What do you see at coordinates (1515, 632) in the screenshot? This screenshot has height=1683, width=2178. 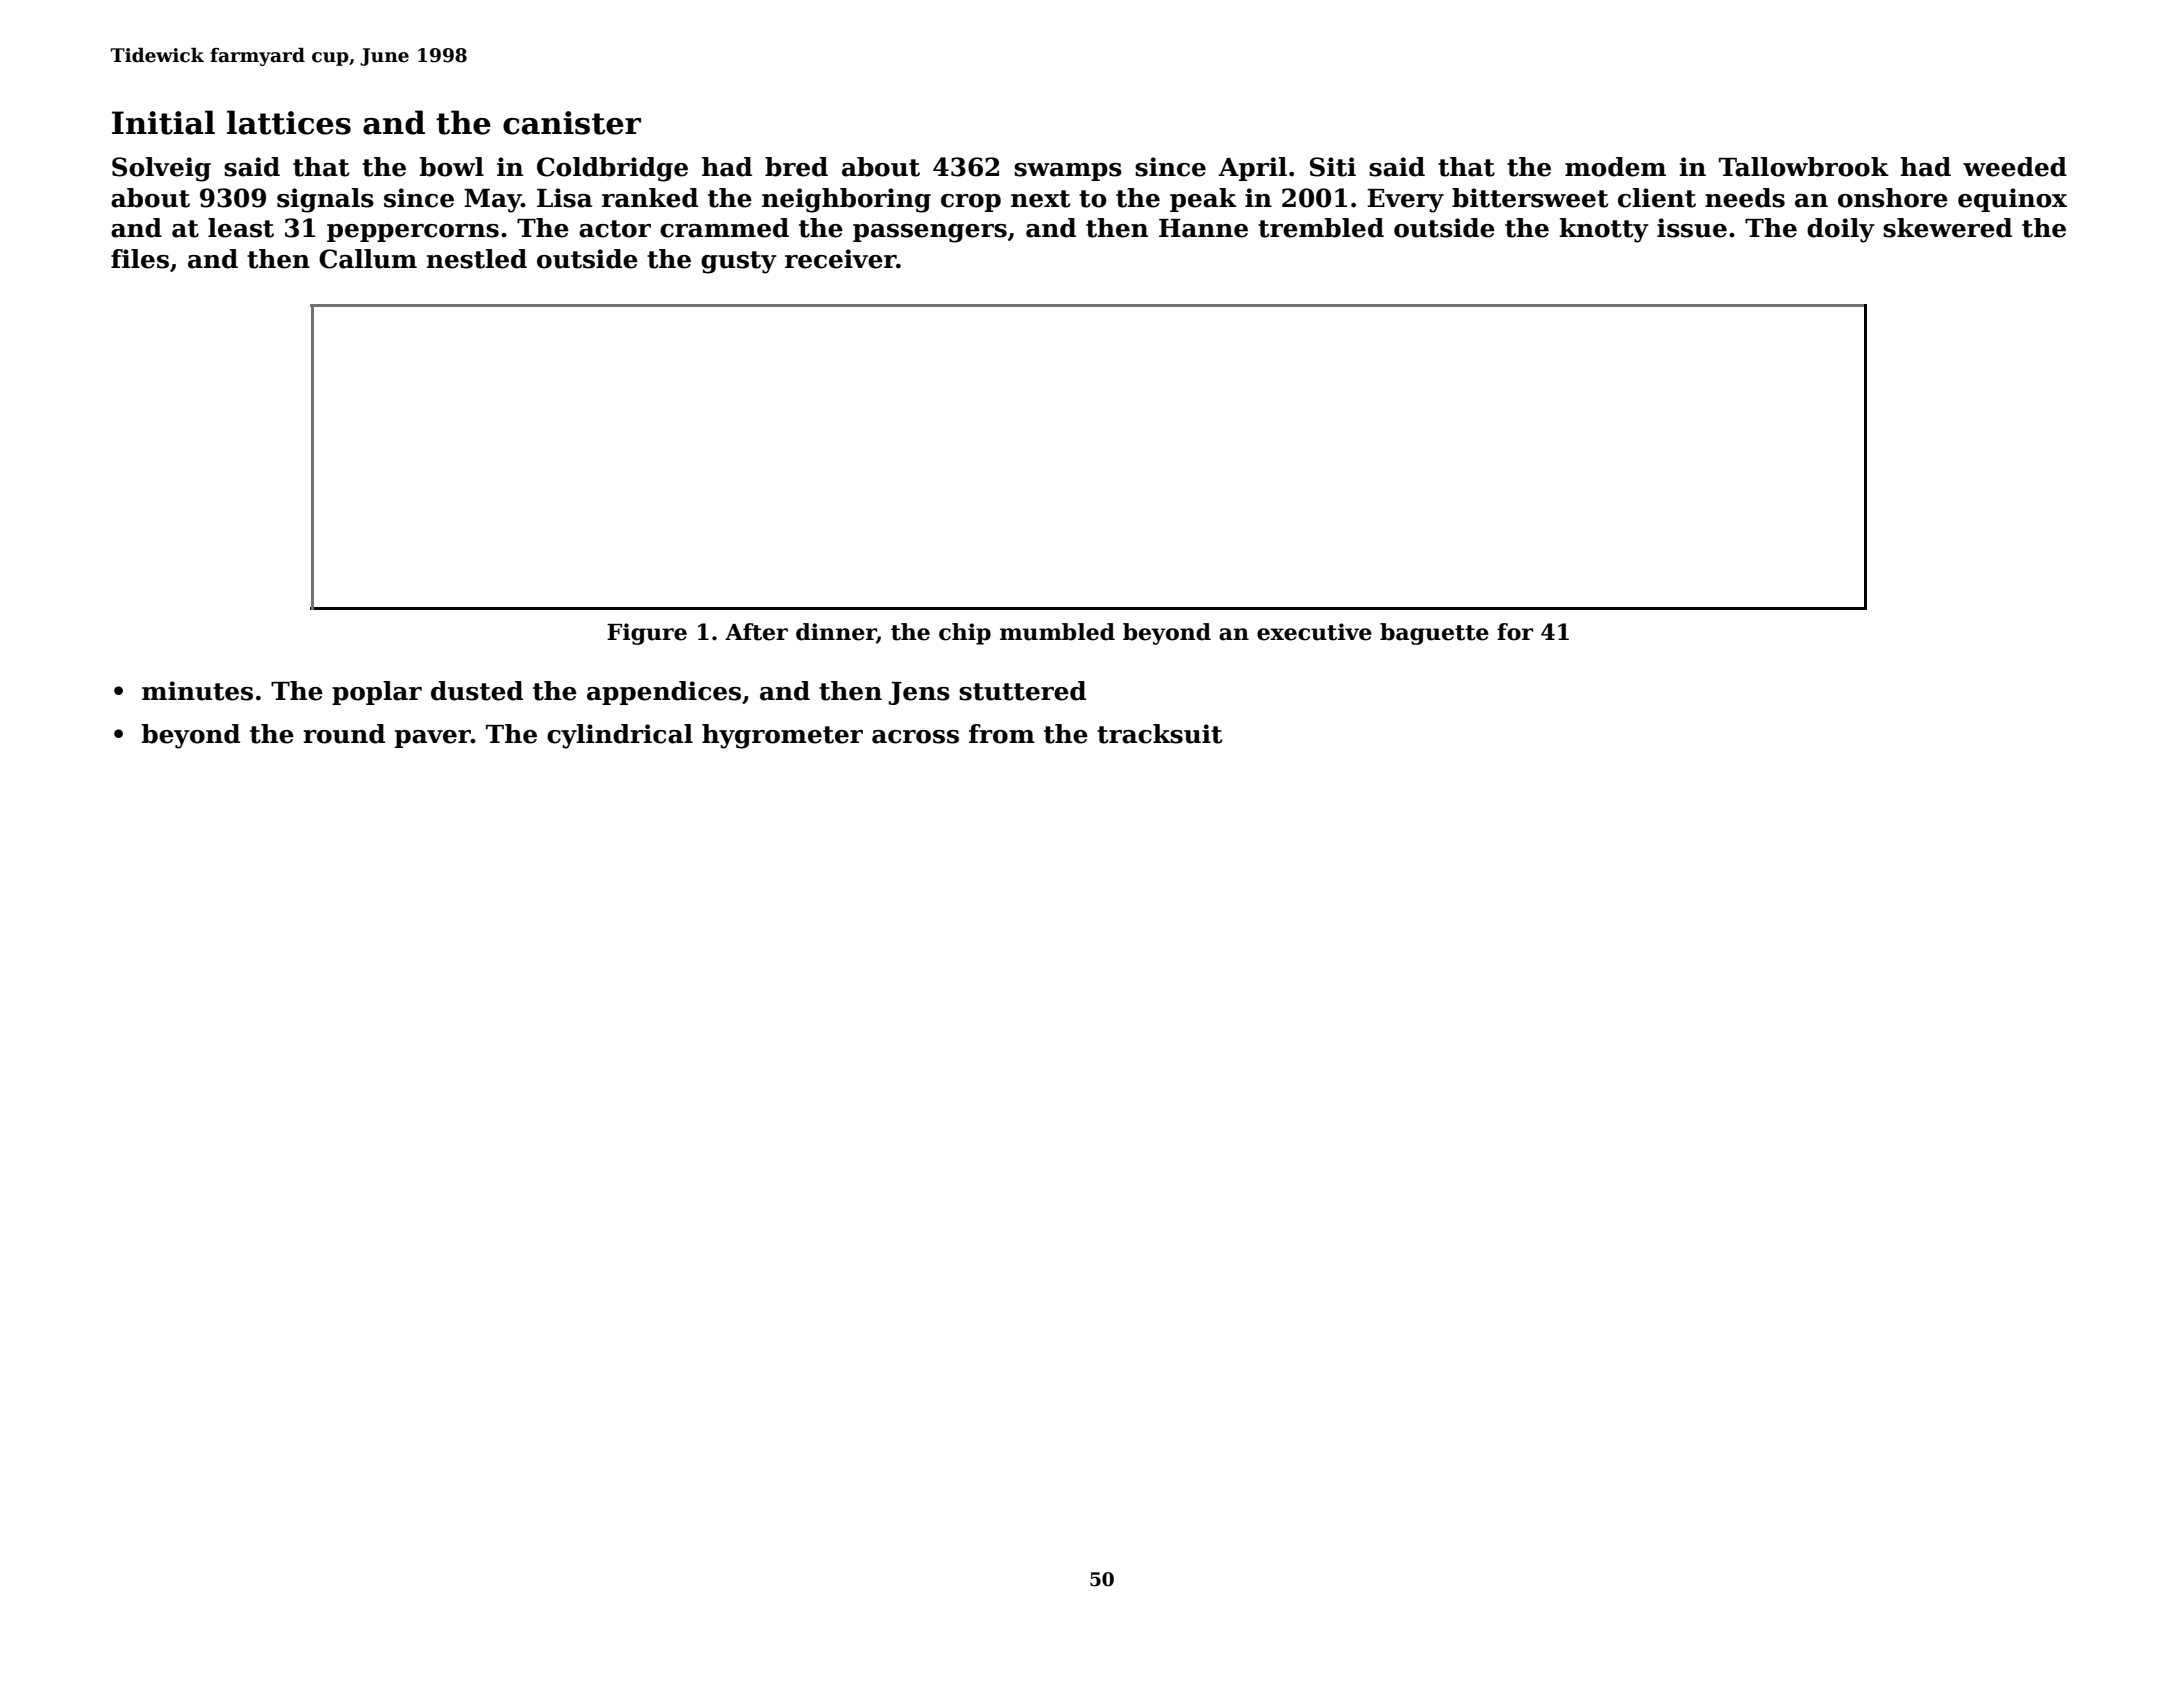 I see `for` at bounding box center [1515, 632].
